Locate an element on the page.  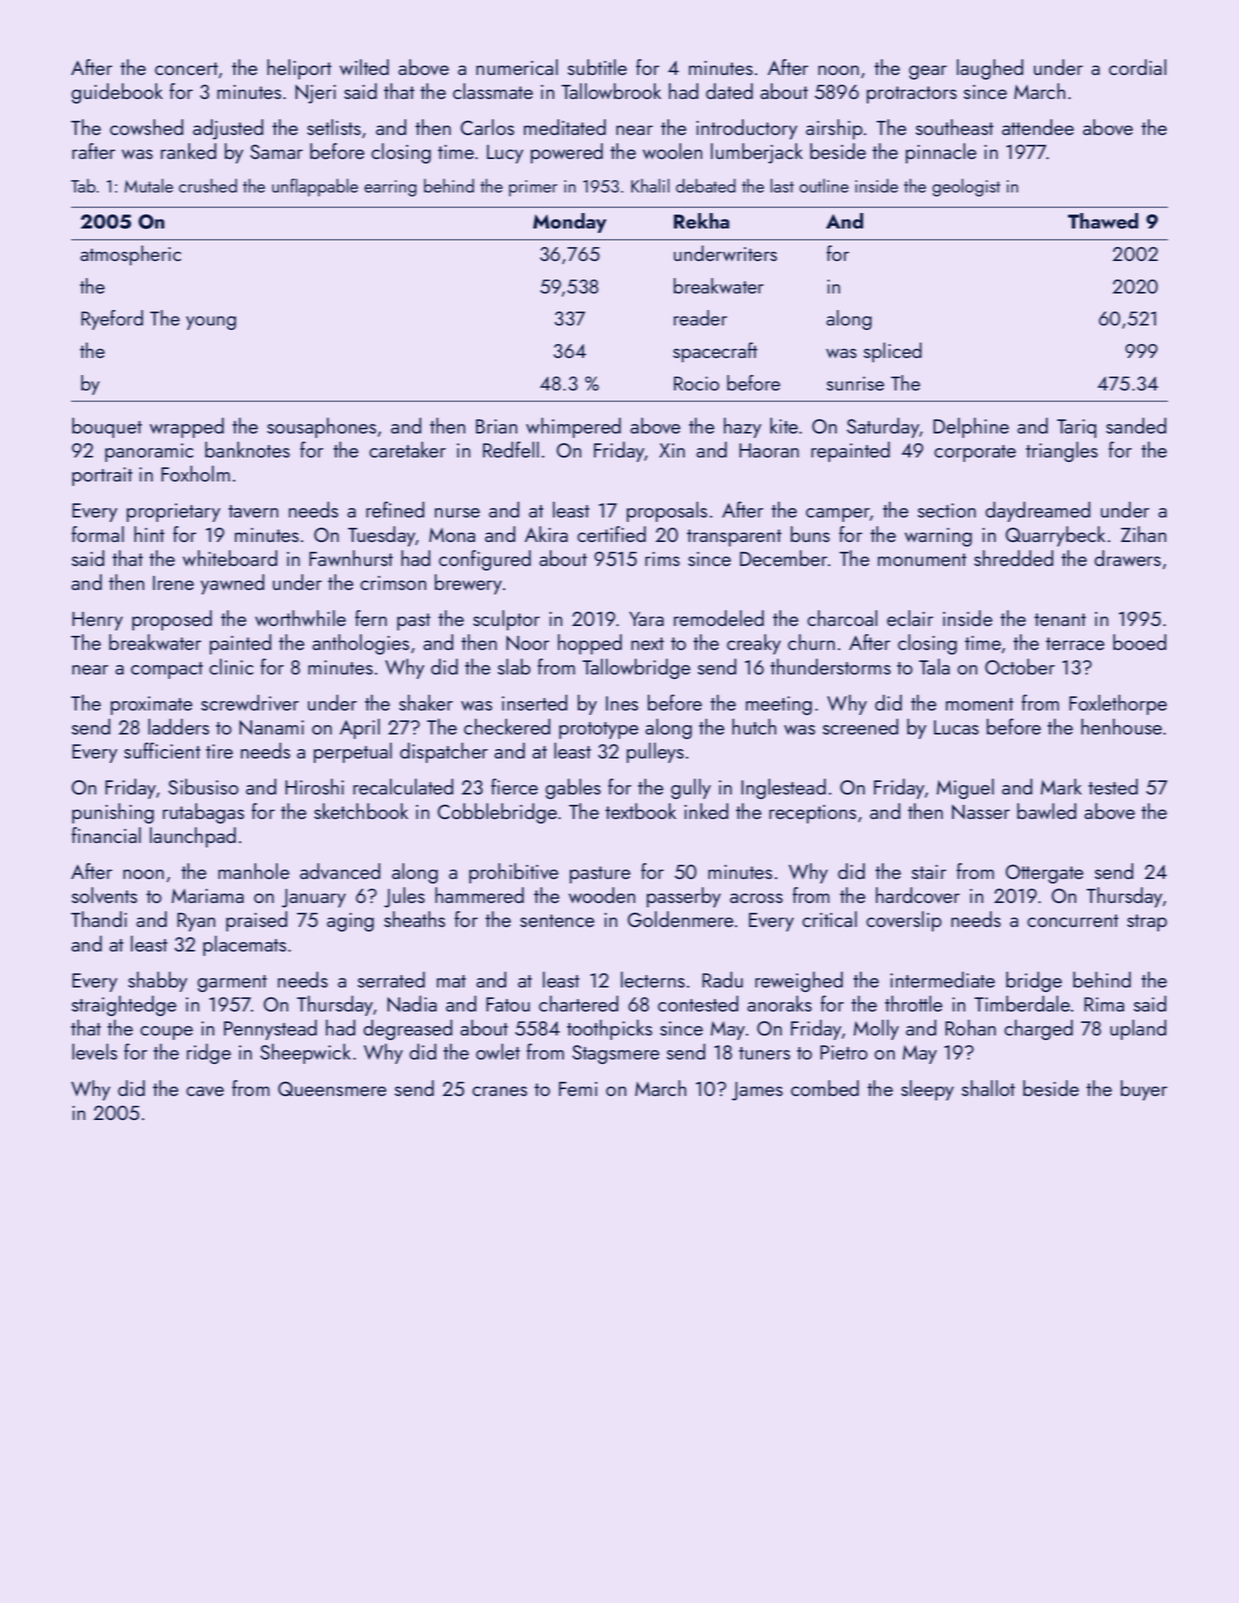
cave is located at coordinates (205, 1091).
